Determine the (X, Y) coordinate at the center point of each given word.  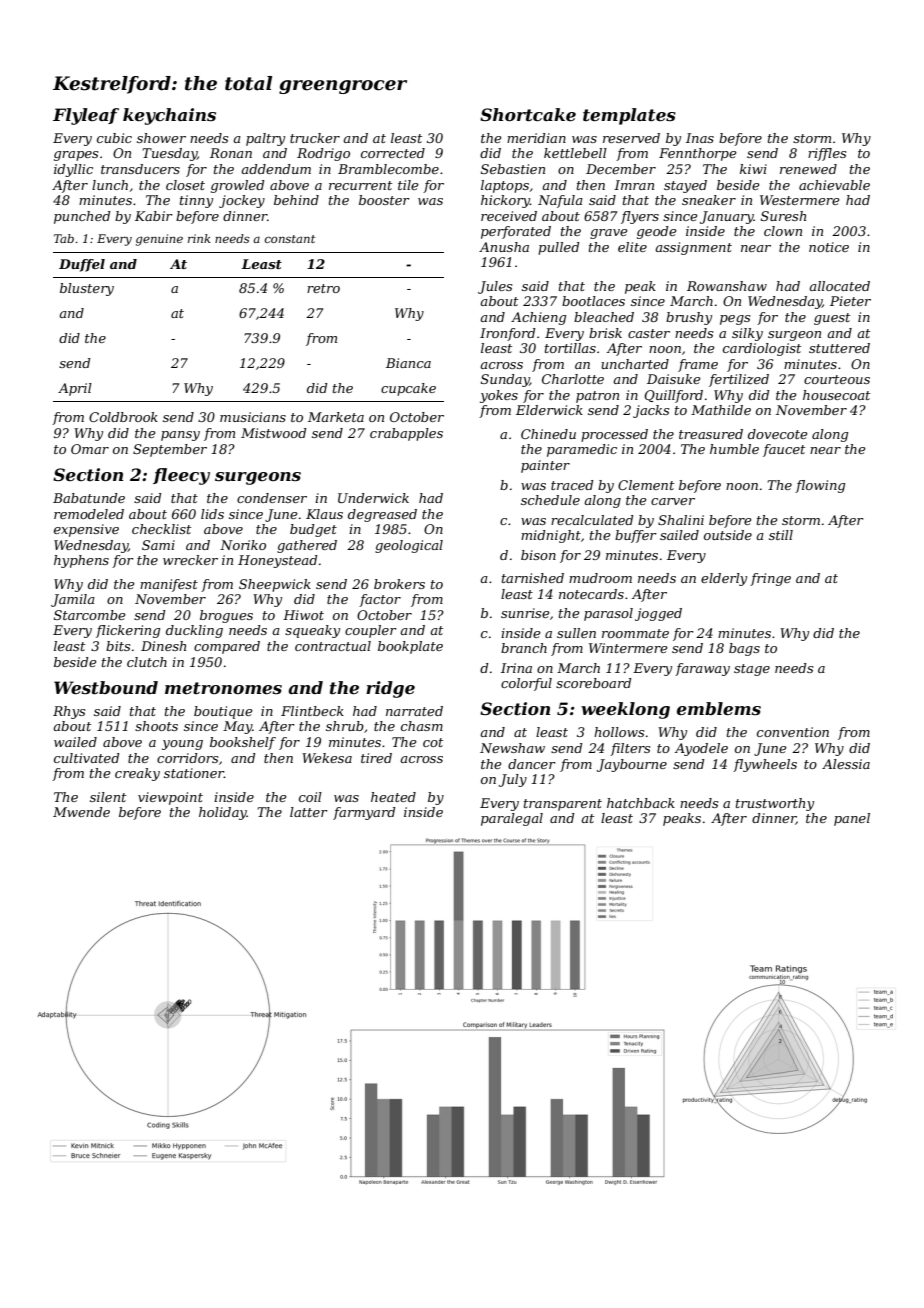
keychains (169, 116)
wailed (75, 742)
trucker (315, 138)
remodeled (89, 514)
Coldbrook (123, 417)
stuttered (839, 348)
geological (409, 546)
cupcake (408, 389)
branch (524, 648)
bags (744, 649)
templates (629, 116)
